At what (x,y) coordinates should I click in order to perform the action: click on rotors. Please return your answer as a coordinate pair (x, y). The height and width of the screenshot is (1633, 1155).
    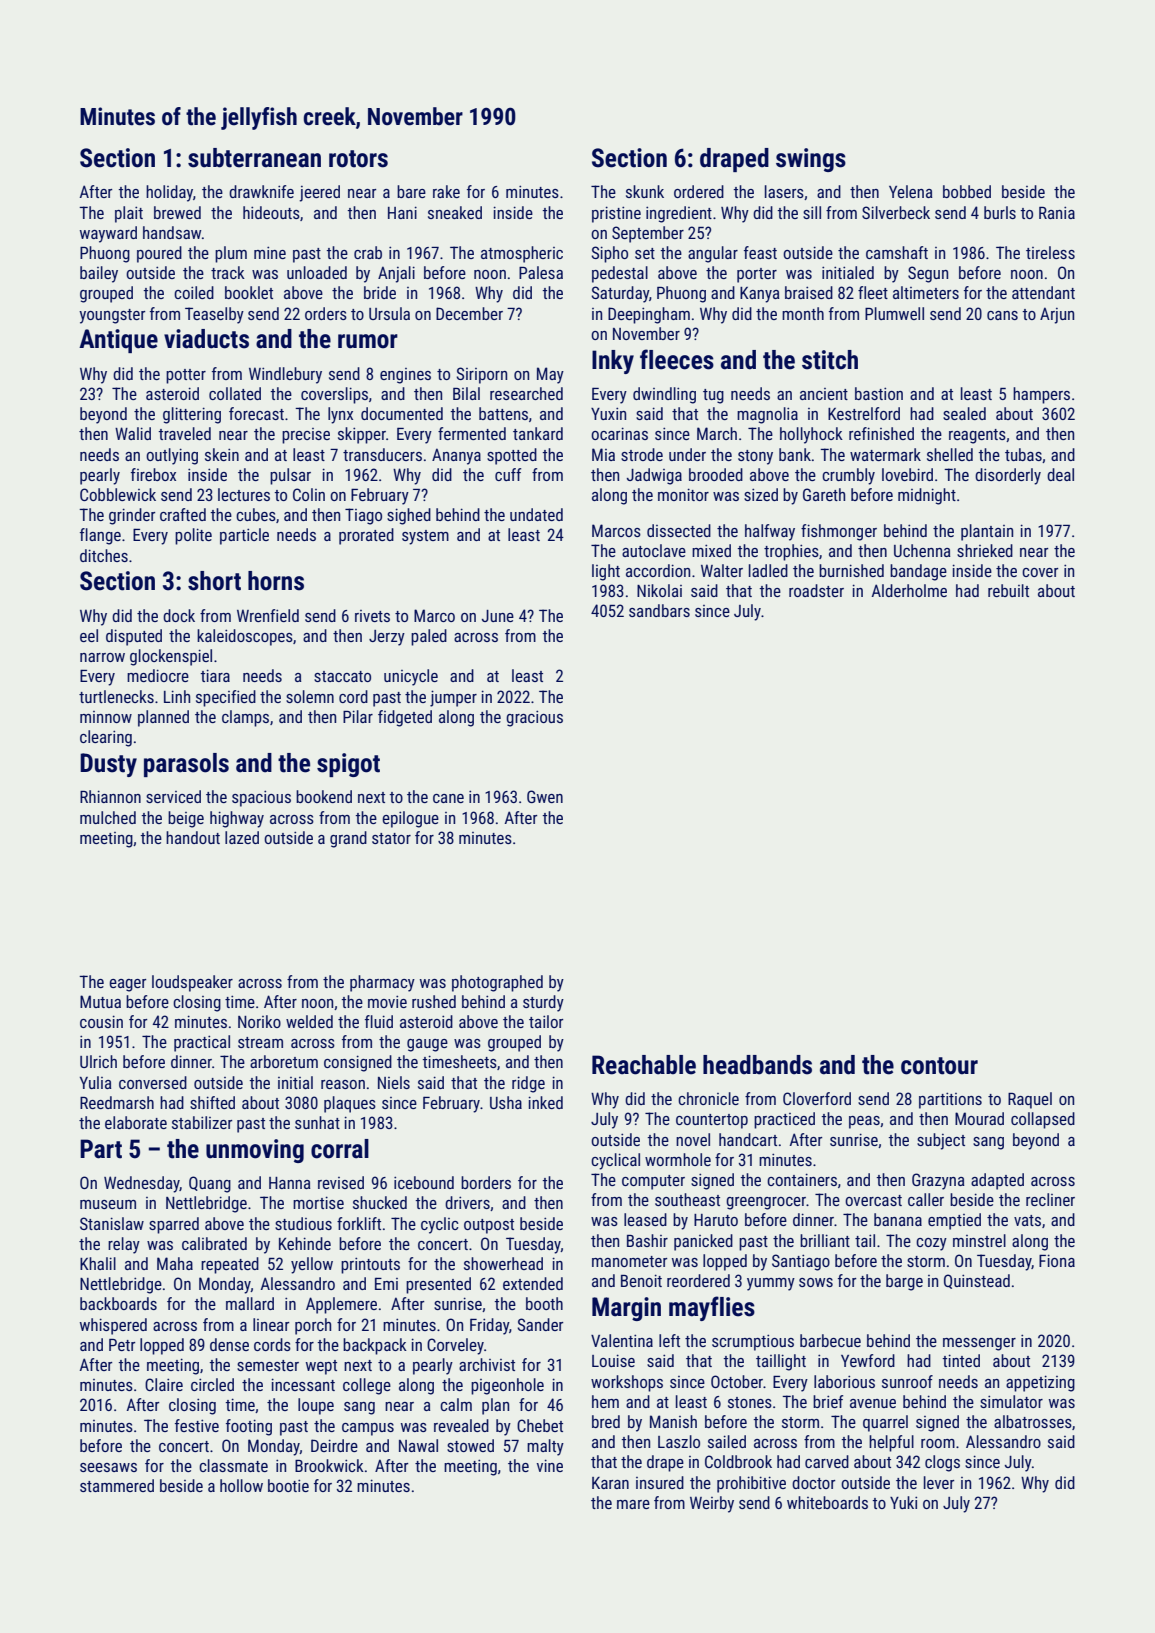
    Looking at the image, I should click on (358, 159).
